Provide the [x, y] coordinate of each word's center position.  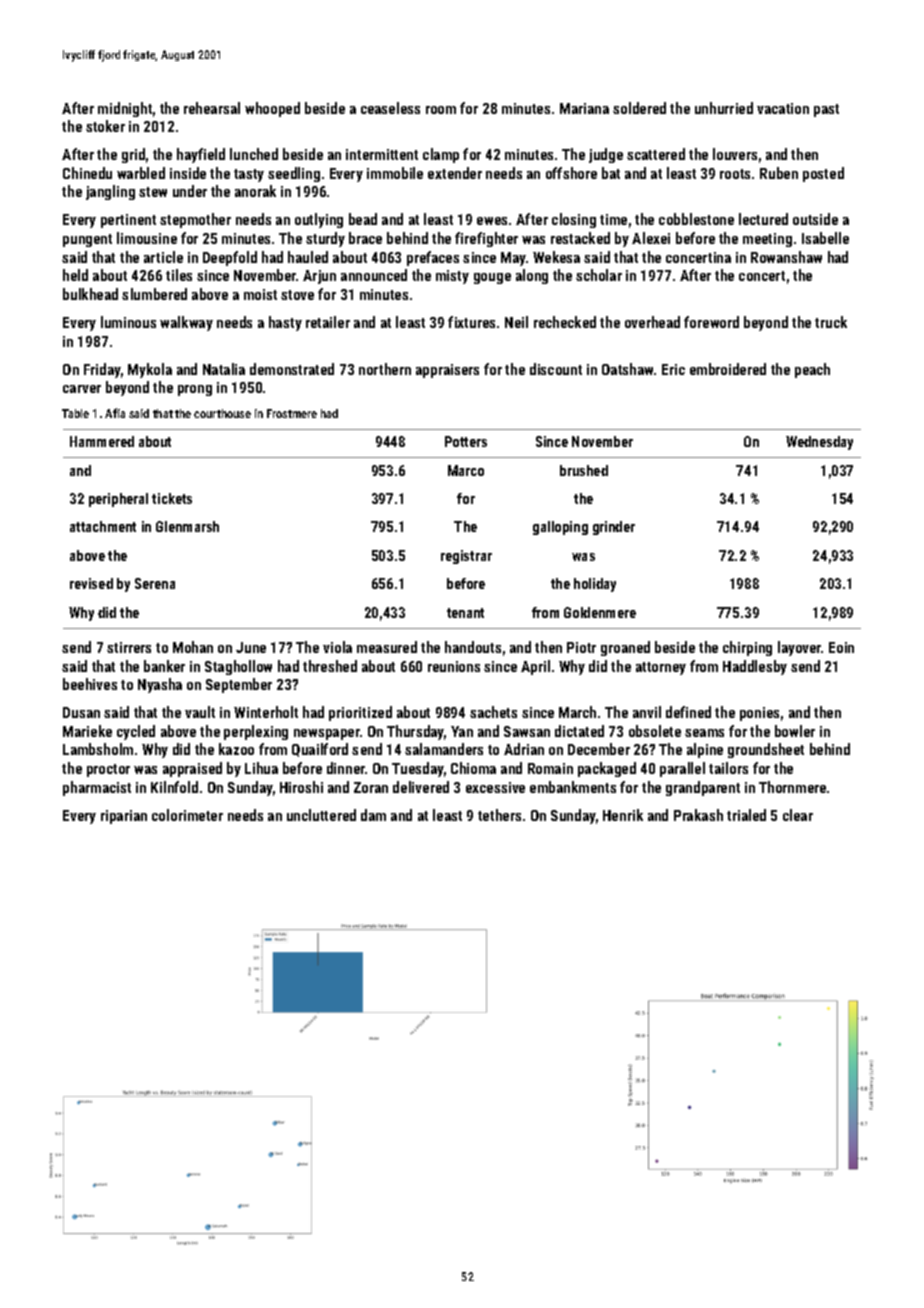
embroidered [728, 369]
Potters [466, 441]
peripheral [118, 500]
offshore [571, 173]
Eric [673, 369]
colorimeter [187, 815]
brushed [584, 470]
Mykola [150, 370]
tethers [499, 815]
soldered [639, 108]
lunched [254, 154]
